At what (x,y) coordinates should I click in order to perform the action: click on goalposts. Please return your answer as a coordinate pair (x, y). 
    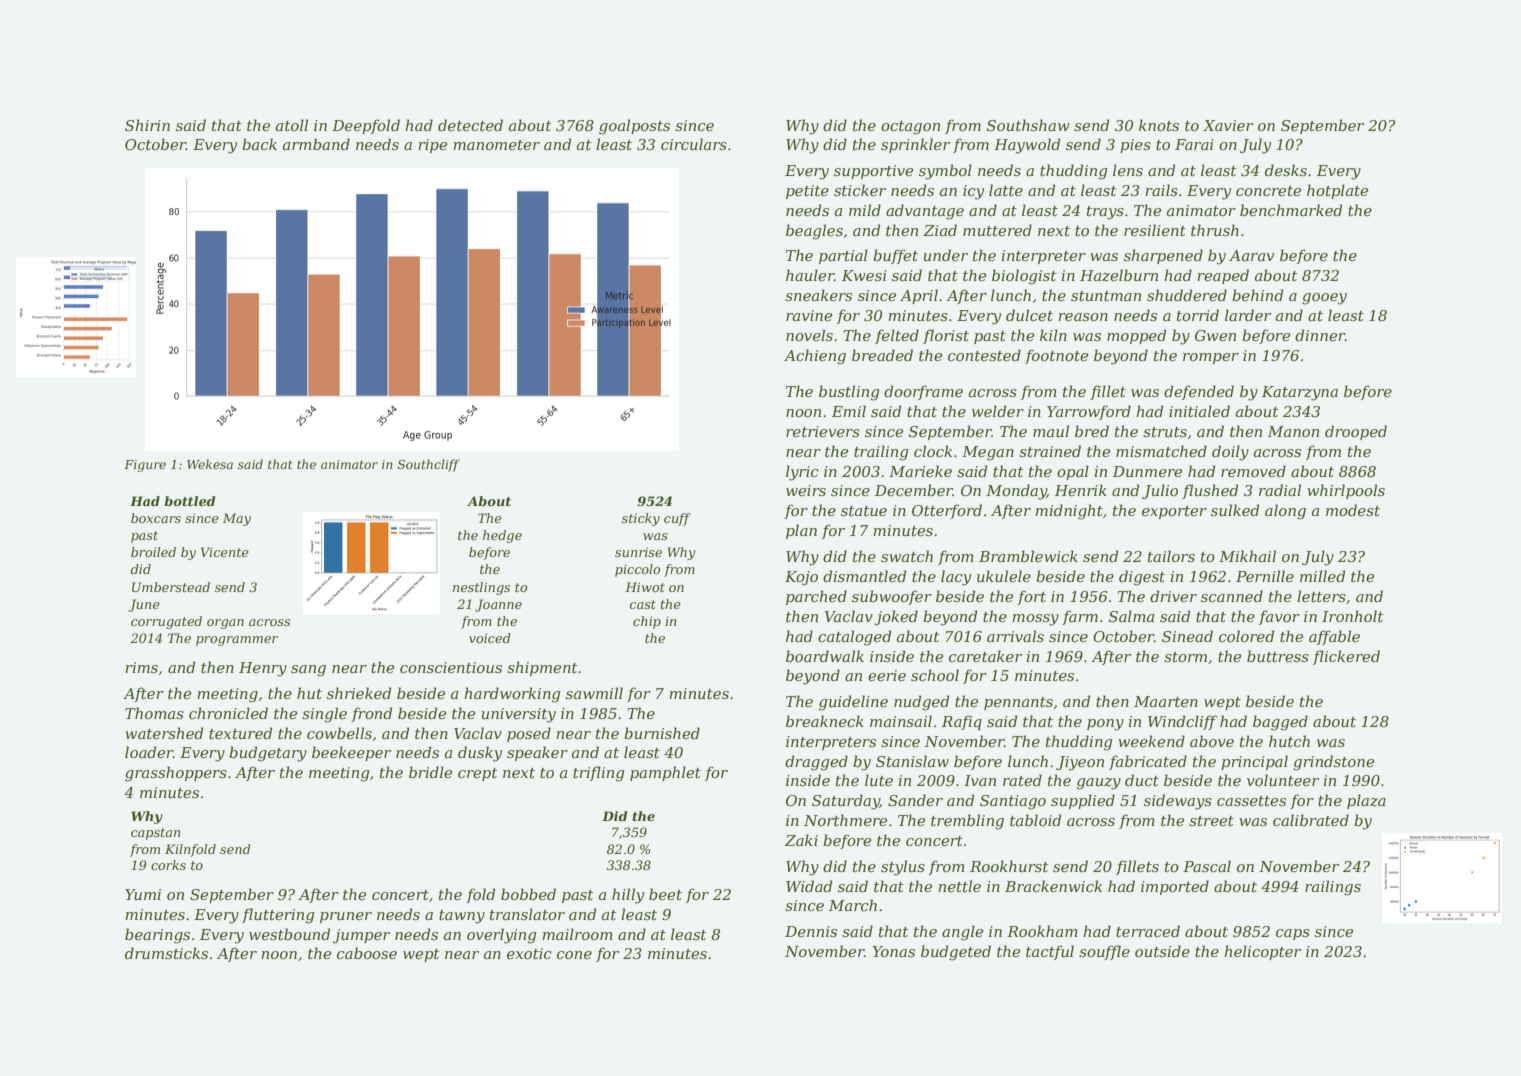
    Looking at the image, I should click on (634, 127).
